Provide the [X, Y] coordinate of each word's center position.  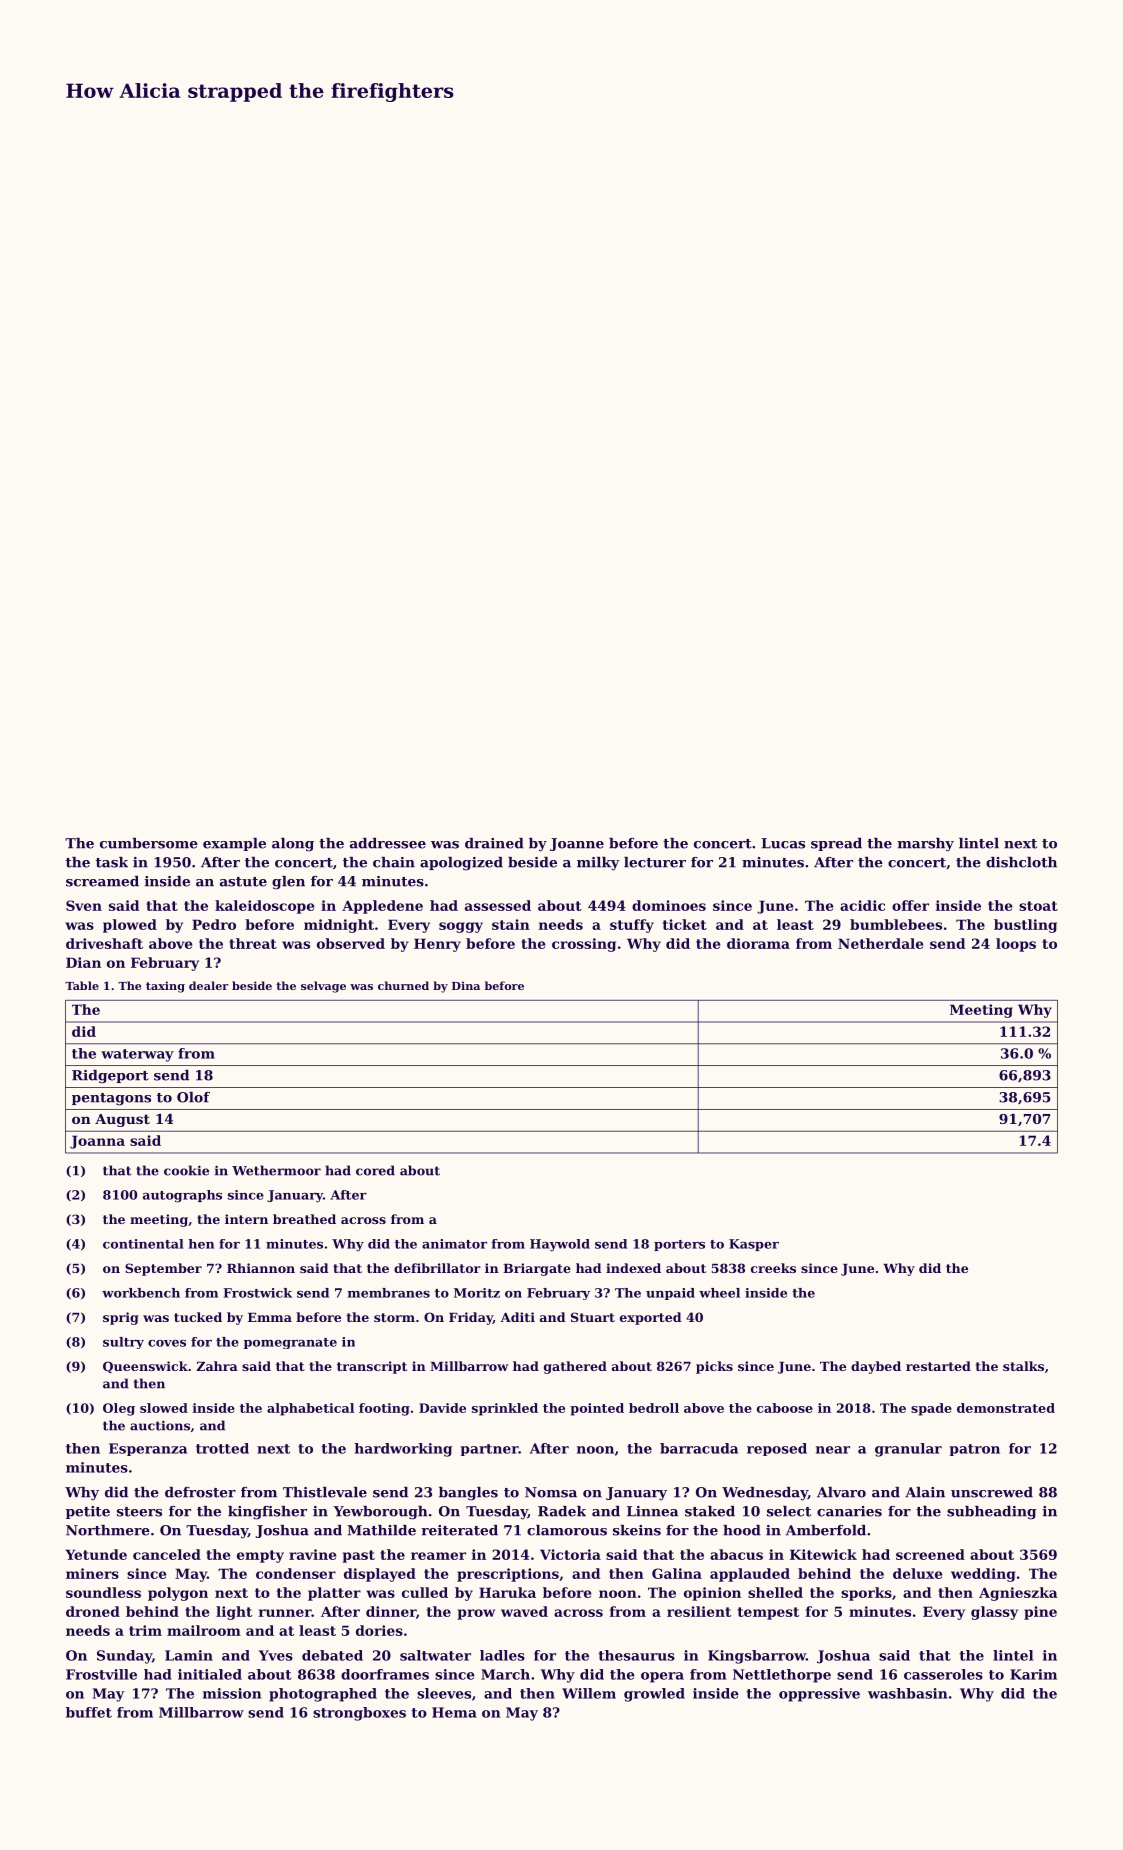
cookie [186, 1170]
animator [454, 1244]
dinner [391, 1611]
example [234, 844]
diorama [758, 943]
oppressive [819, 1695]
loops [1016, 945]
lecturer [655, 862]
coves [167, 1343]
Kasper [754, 1245]
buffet [89, 1712]
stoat [1038, 906]
